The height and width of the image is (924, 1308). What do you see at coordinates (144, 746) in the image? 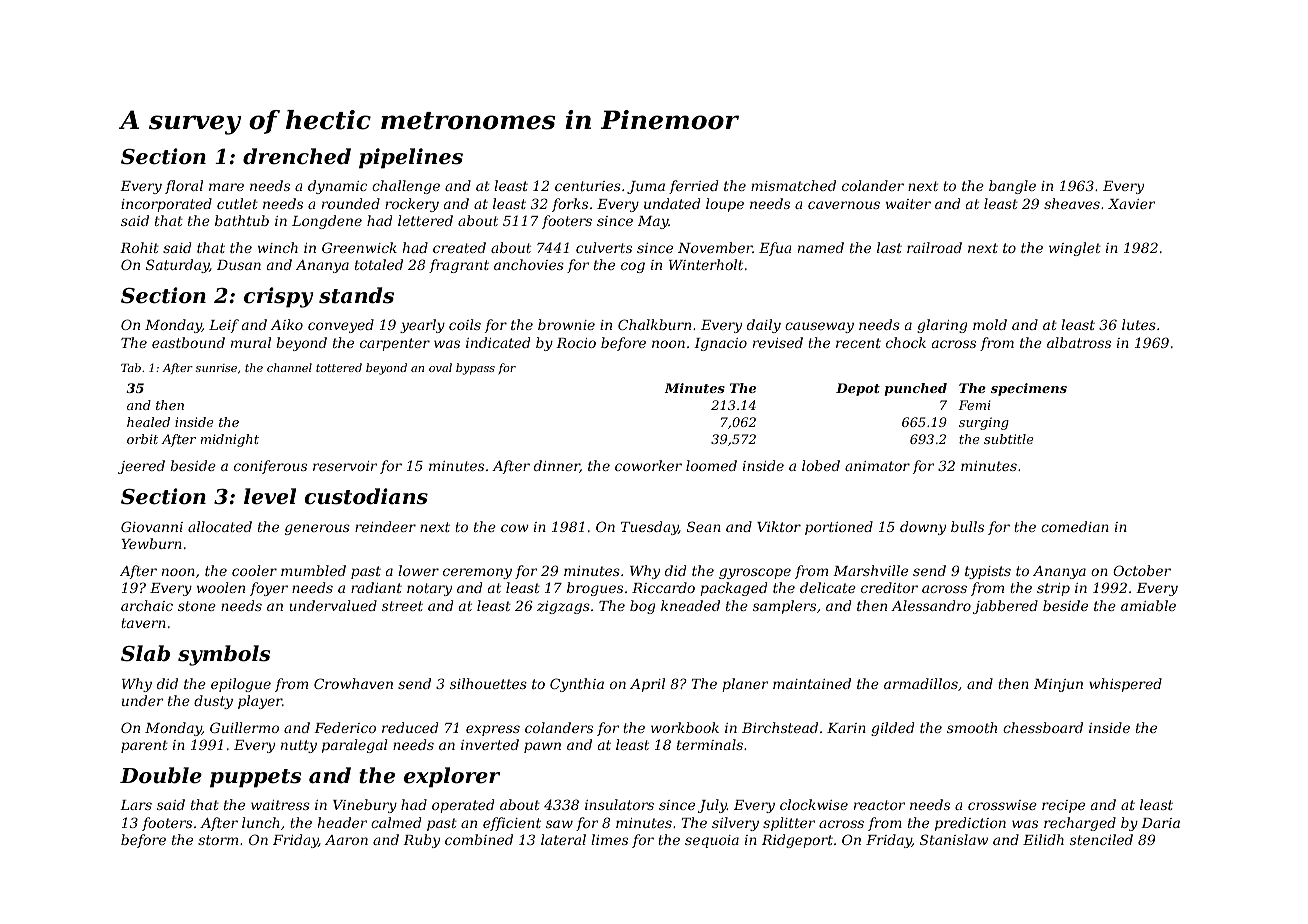
I see `parent` at bounding box center [144, 746].
